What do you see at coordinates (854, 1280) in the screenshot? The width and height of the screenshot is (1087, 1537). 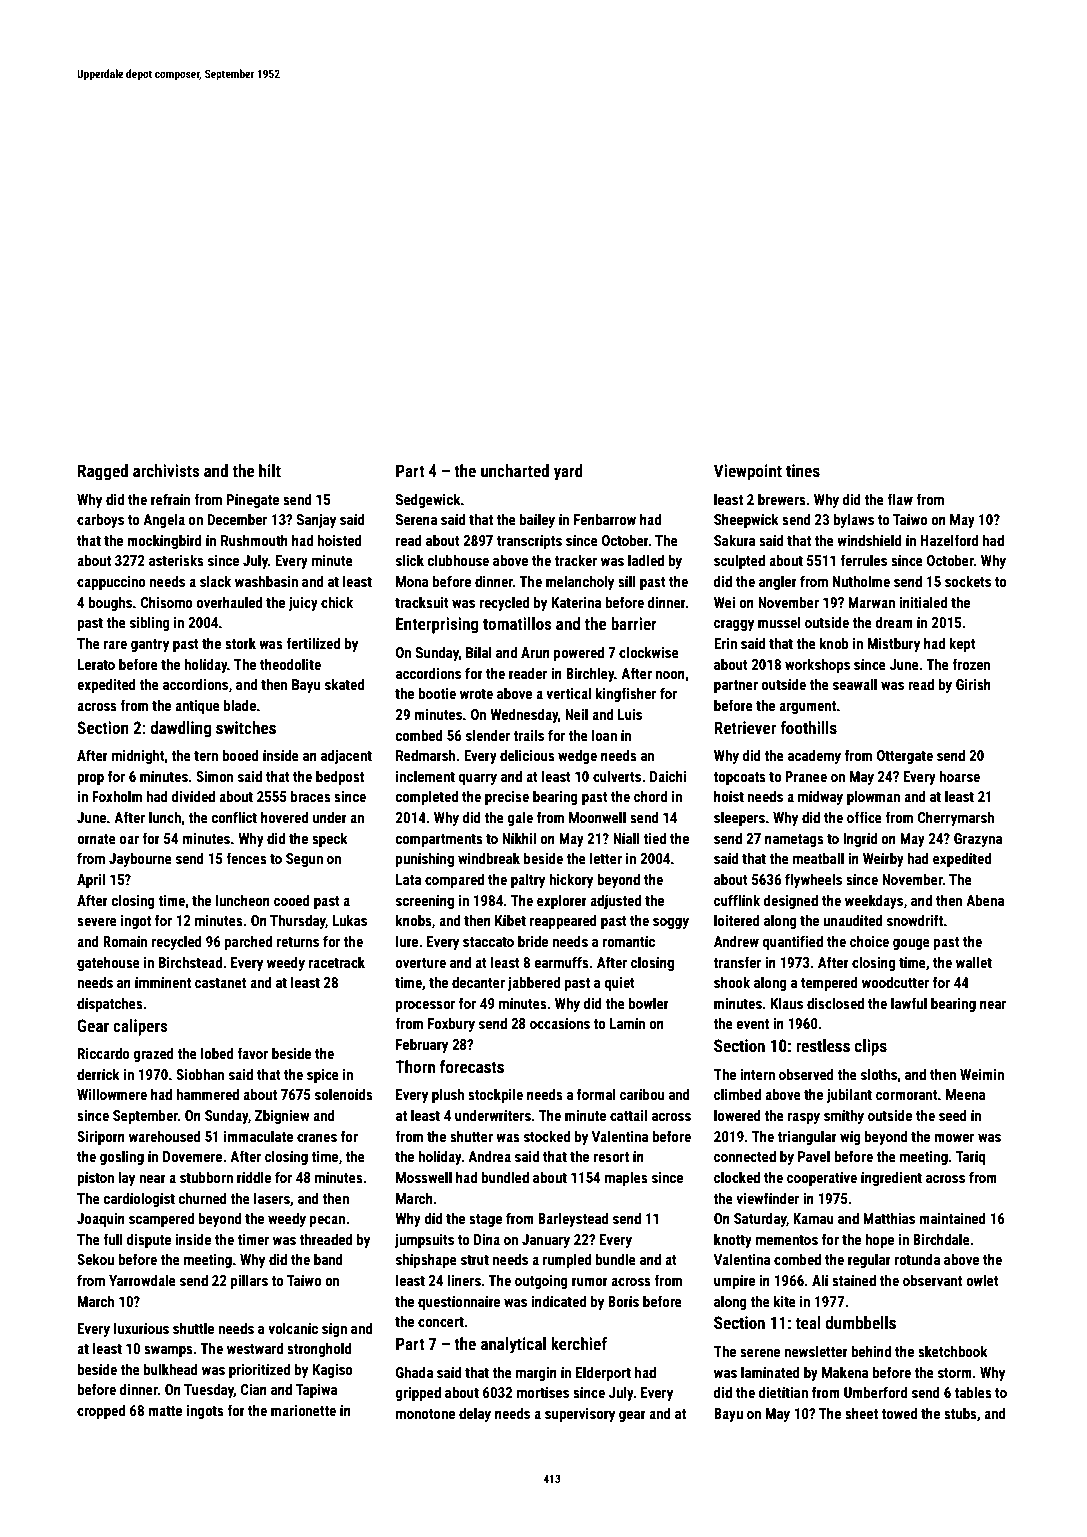 I see `stained` at bounding box center [854, 1280].
